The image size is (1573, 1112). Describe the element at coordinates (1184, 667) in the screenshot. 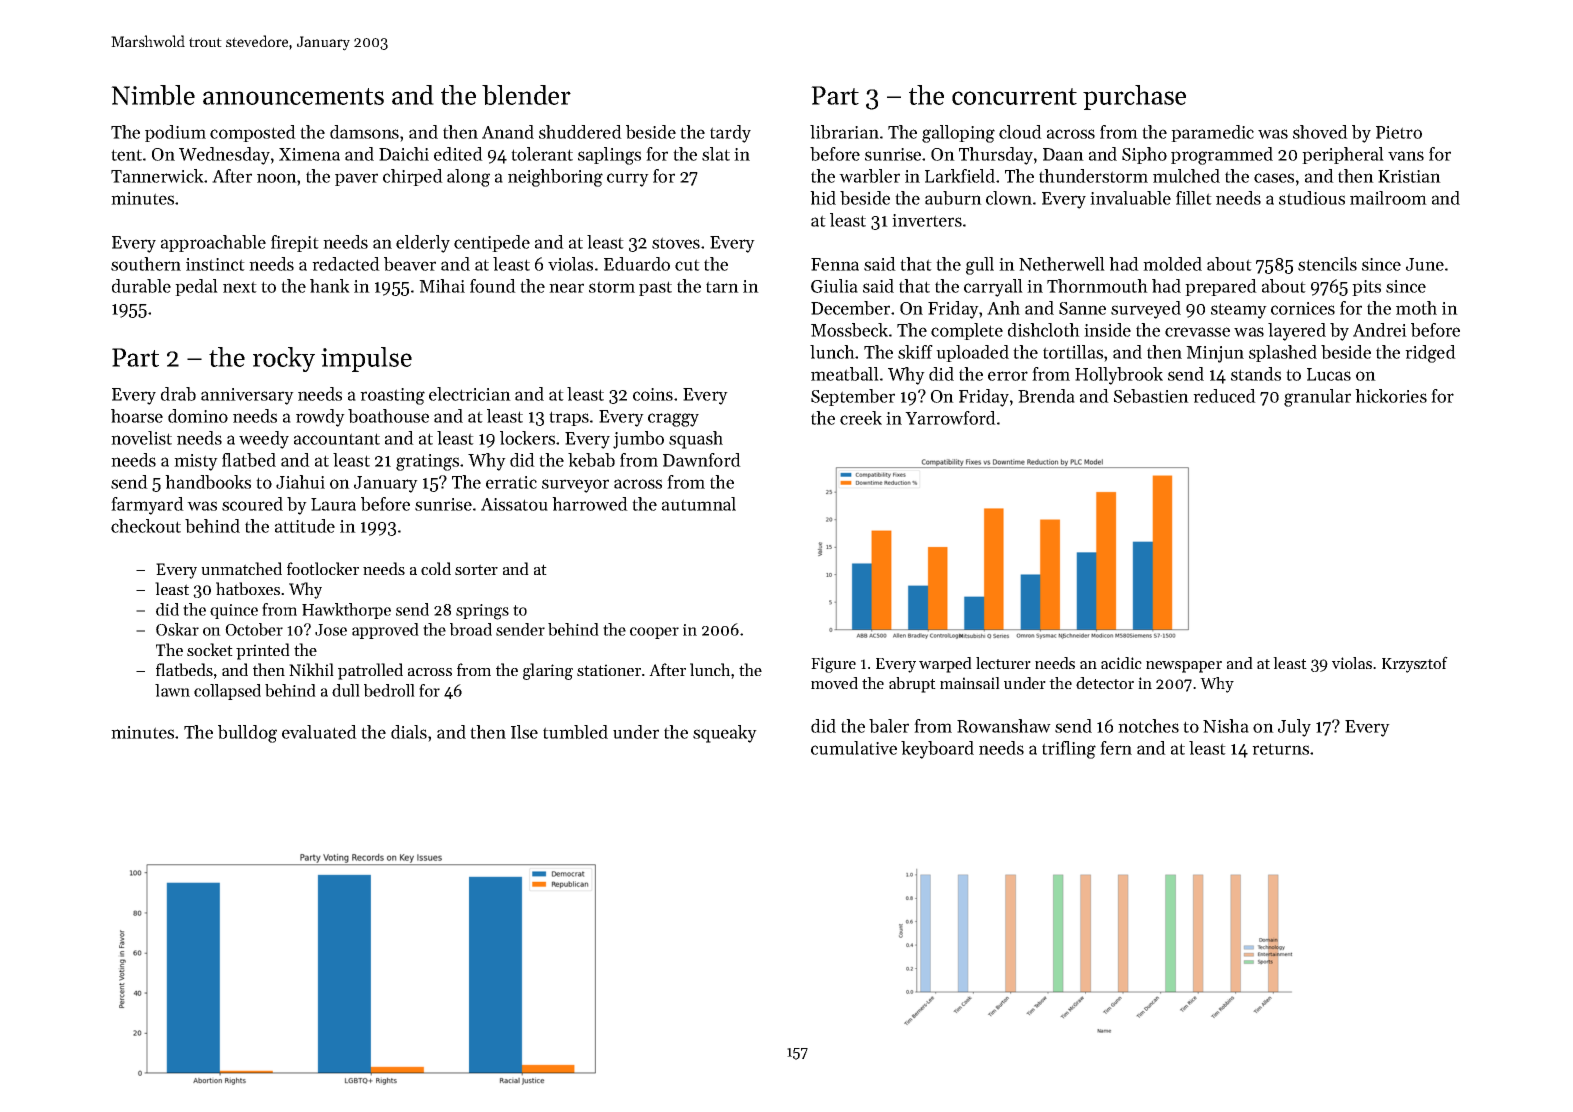

I see `newspaper` at that location.
